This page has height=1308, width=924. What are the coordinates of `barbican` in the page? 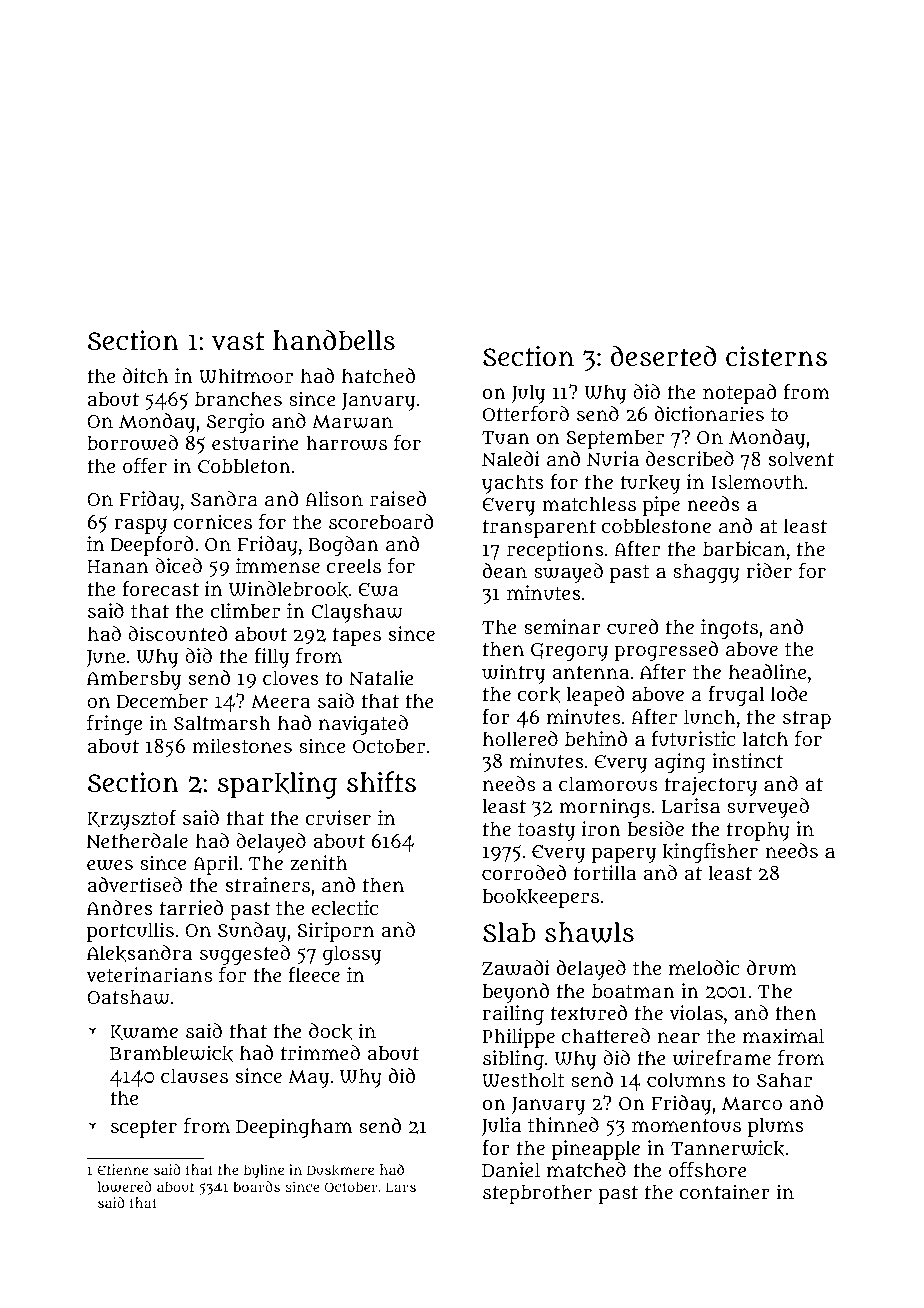 It's located at (744, 548).
